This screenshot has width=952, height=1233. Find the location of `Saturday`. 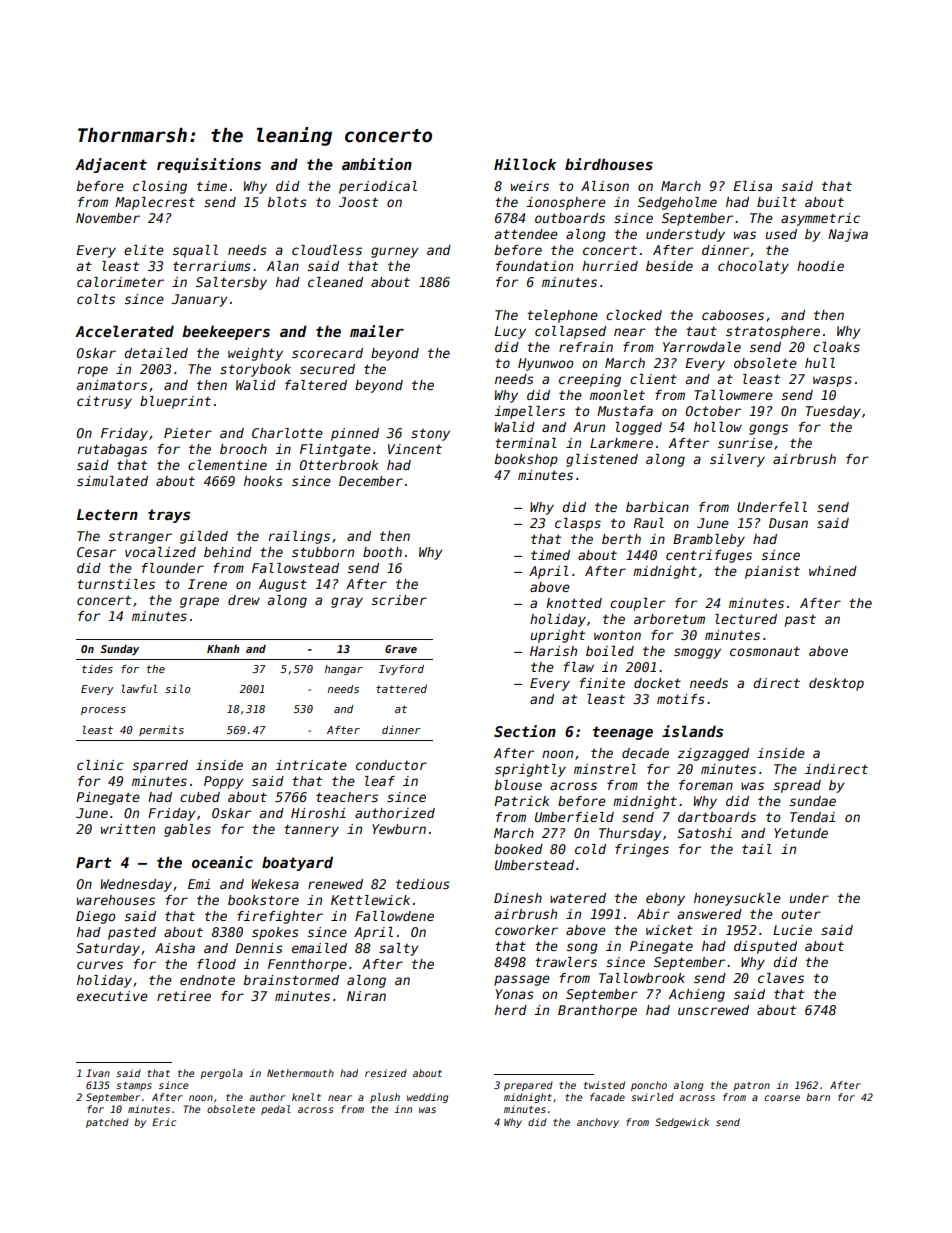

Saturday is located at coordinates (108, 949).
